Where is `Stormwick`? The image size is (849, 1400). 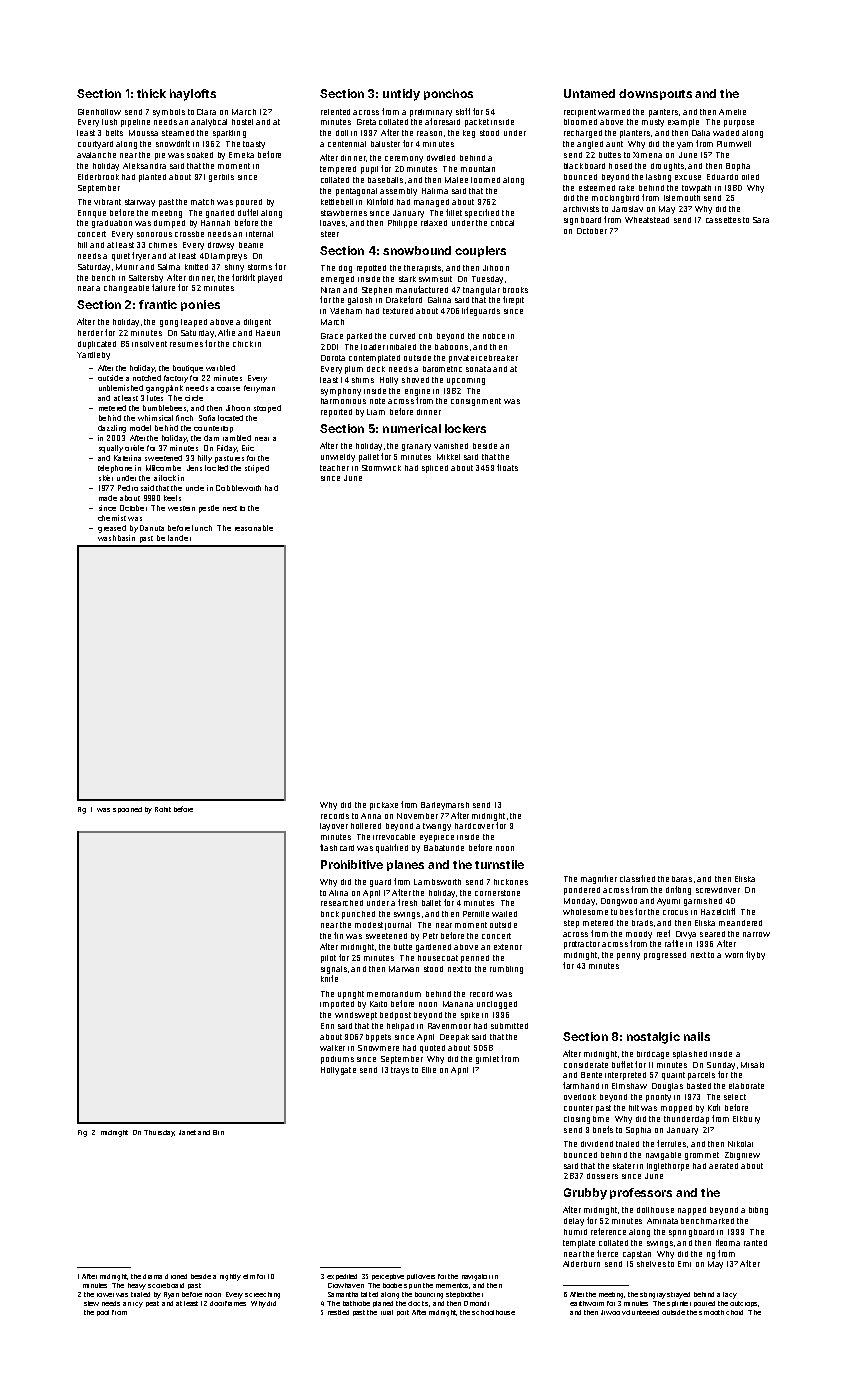
Stormwick is located at coordinates (381, 468).
